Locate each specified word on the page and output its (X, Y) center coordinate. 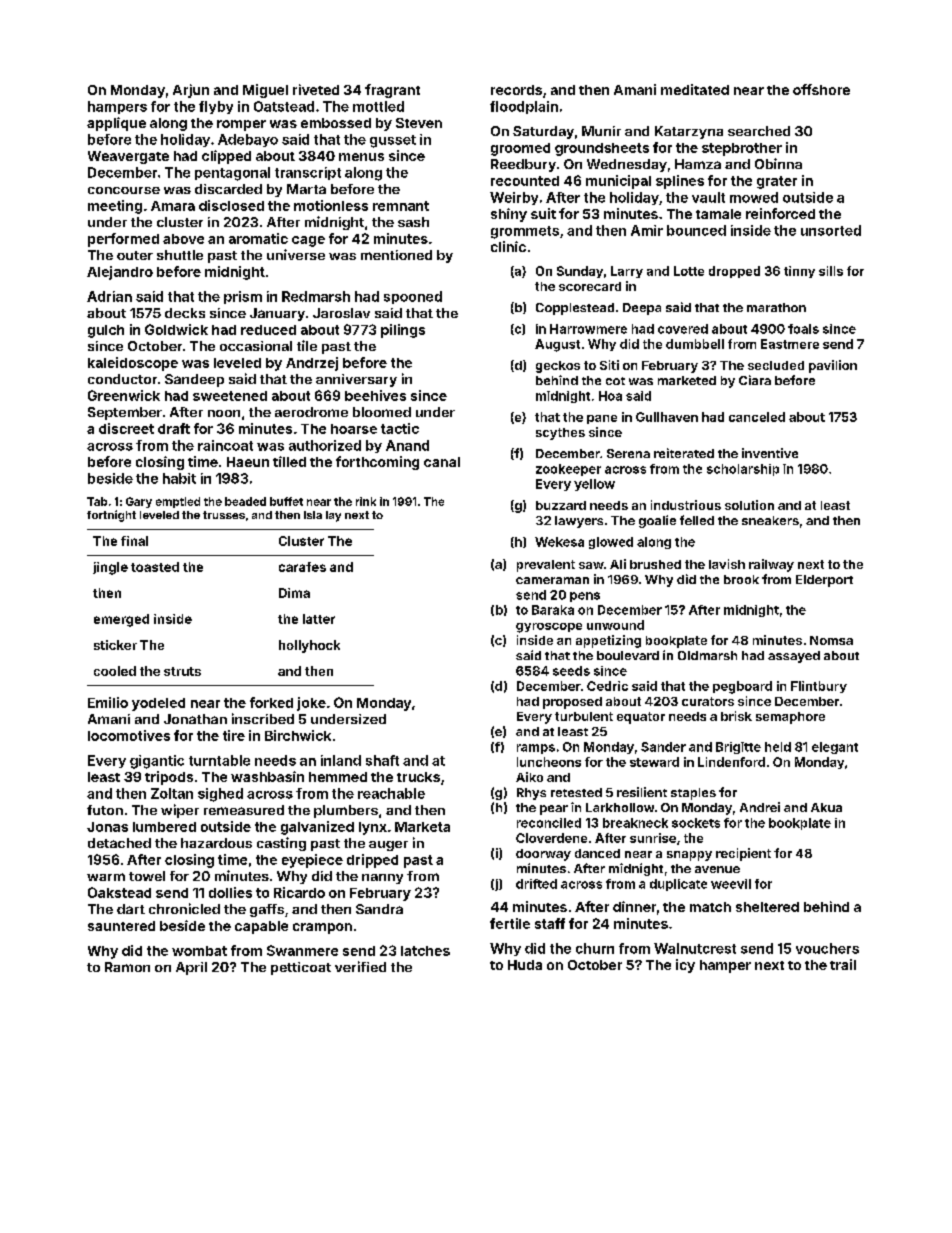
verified (360, 966)
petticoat (301, 968)
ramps (536, 749)
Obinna (778, 163)
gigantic (157, 762)
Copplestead (575, 309)
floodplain (524, 107)
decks (185, 313)
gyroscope (549, 628)
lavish (727, 564)
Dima (294, 593)
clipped (226, 157)
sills (831, 271)
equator (641, 718)
